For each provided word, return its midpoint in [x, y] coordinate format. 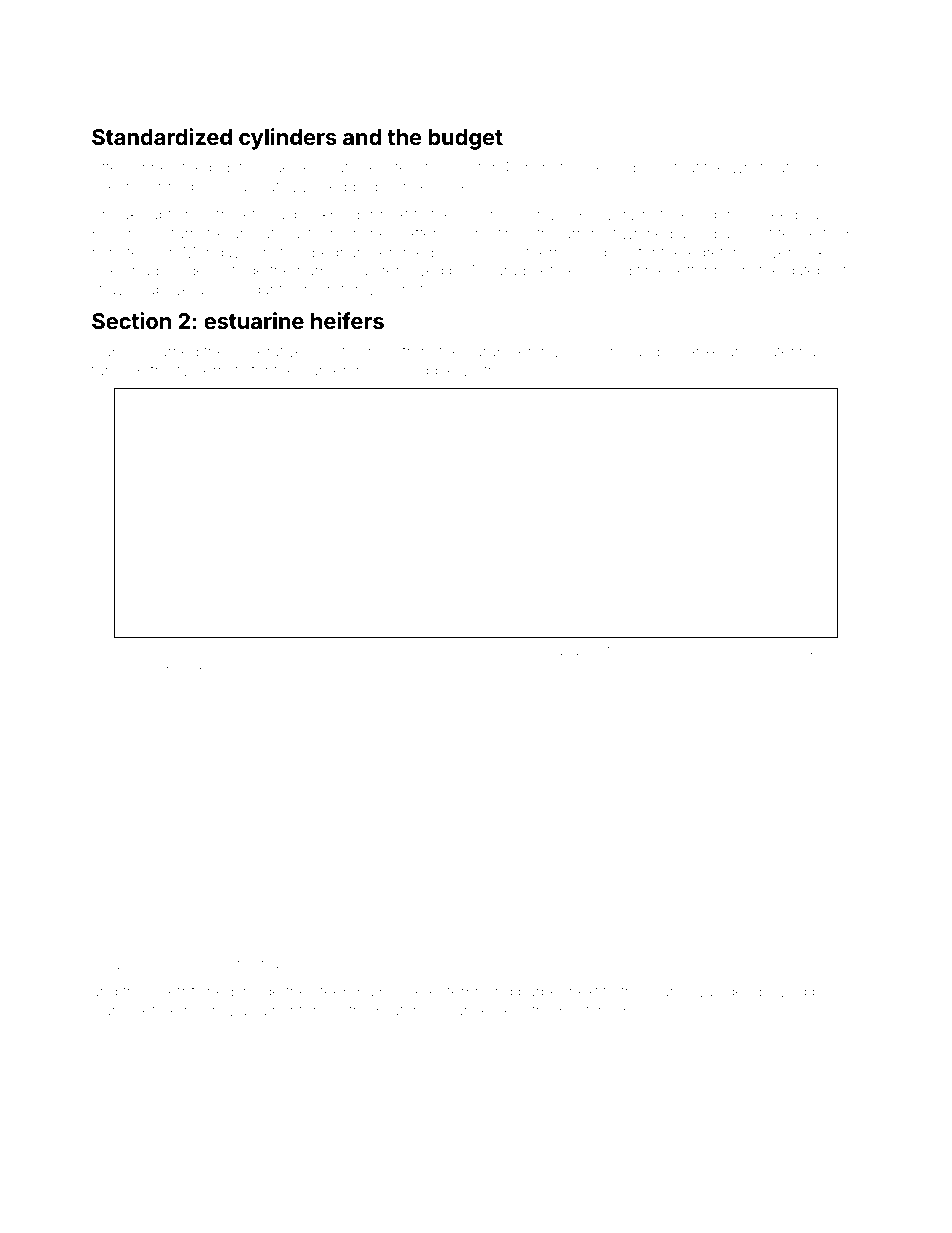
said [655, 167]
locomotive [403, 650]
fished [212, 991]
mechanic [493, 215]
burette [521, 651]
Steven [172, 650]
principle [715, 651]
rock [159, 667]
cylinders [288, 139]
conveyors [361, 966]
